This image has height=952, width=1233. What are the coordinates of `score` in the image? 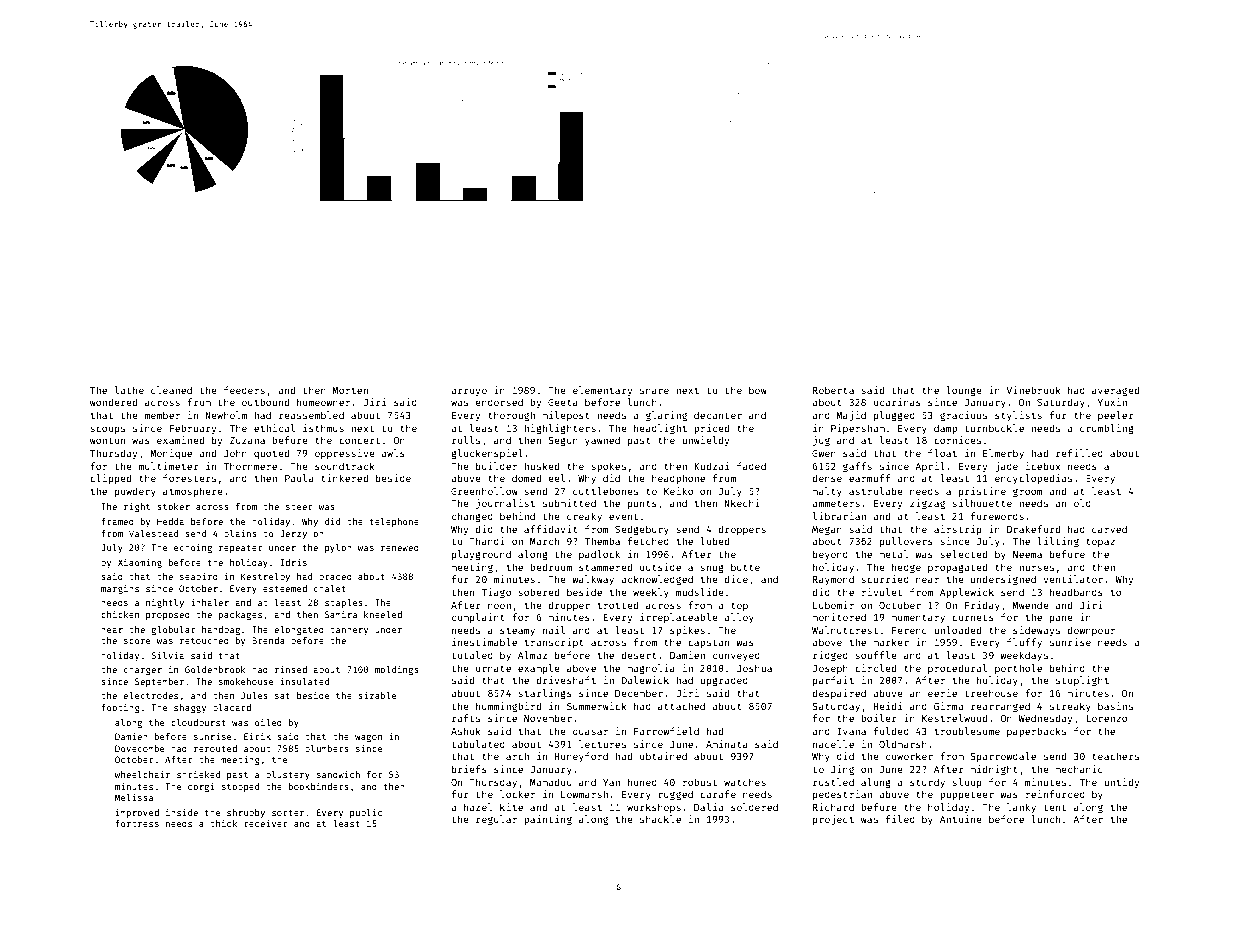 It's located at (137, 641).
